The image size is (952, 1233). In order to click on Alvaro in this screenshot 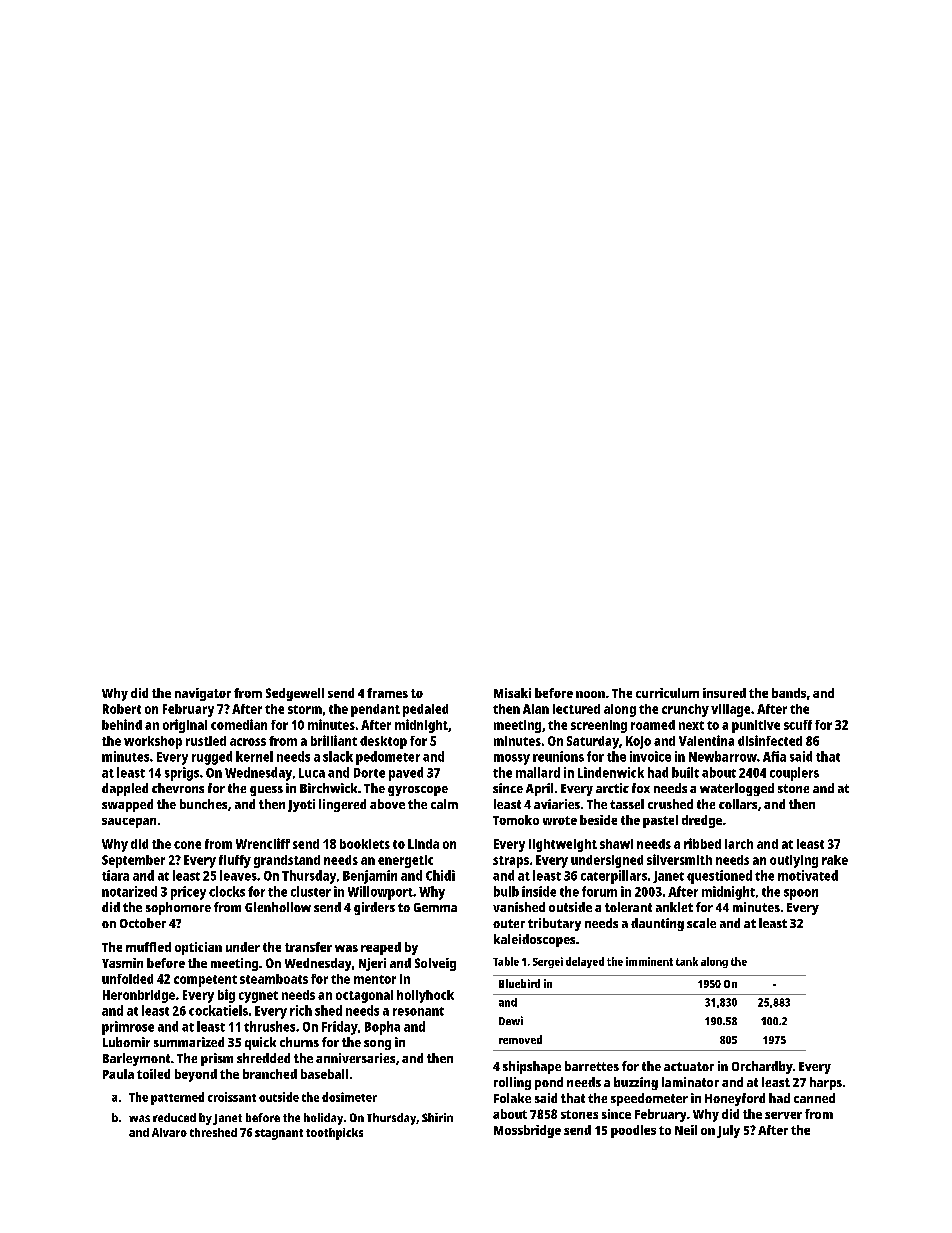, I will do `click(169, 1132)`.
